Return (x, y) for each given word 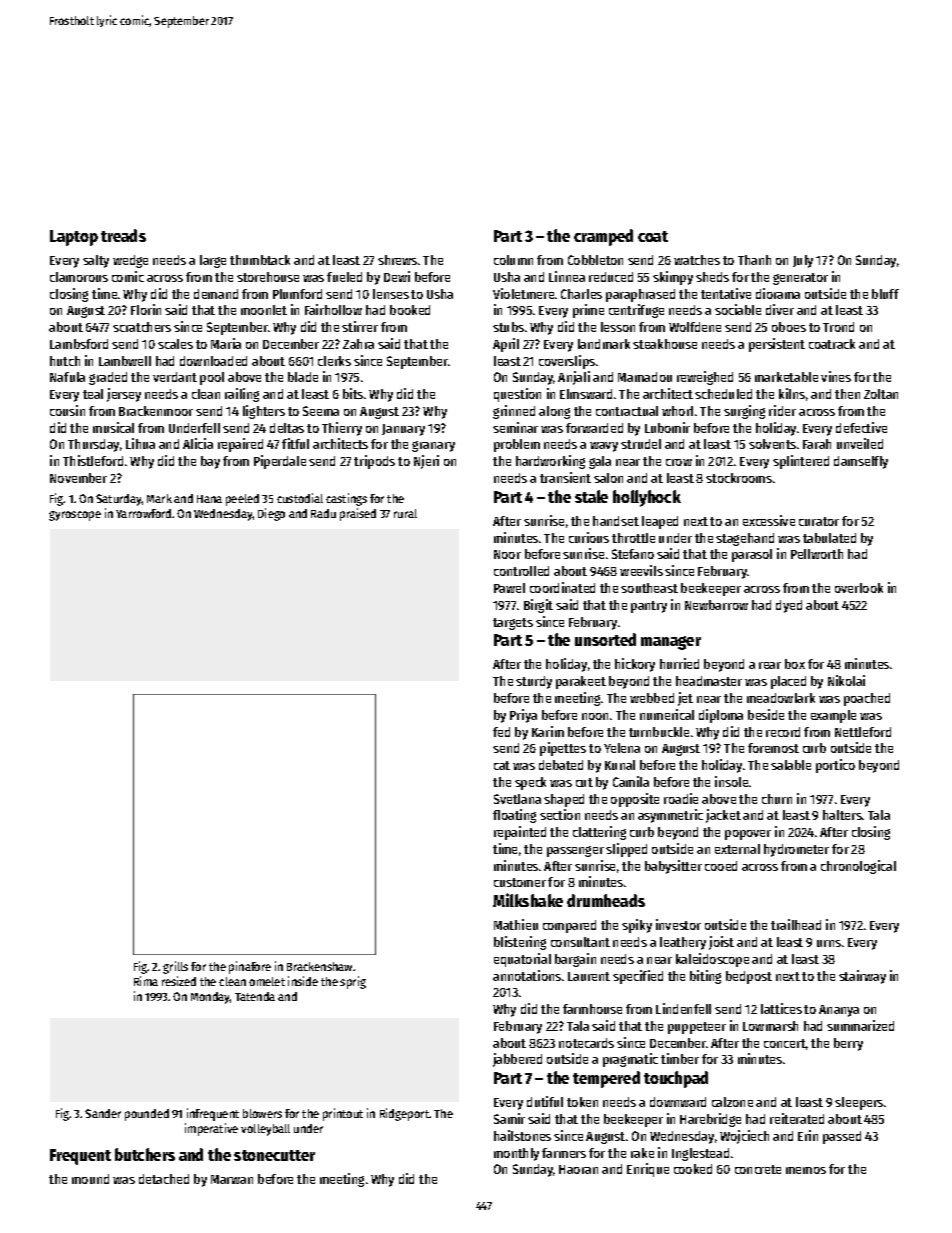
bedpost (749, 977)
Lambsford (79, 344)
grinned (514, 412)
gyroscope (75, 516)
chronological (858, 867)
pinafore (250, 967)
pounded (147, 1115)
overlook (859, 588)
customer (520, 882)
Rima (146, 981)
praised (358, 514)
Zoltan (881, 394)
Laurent (589, 976)
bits (353, 393)
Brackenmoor (156, 411)
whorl (677, 411)
